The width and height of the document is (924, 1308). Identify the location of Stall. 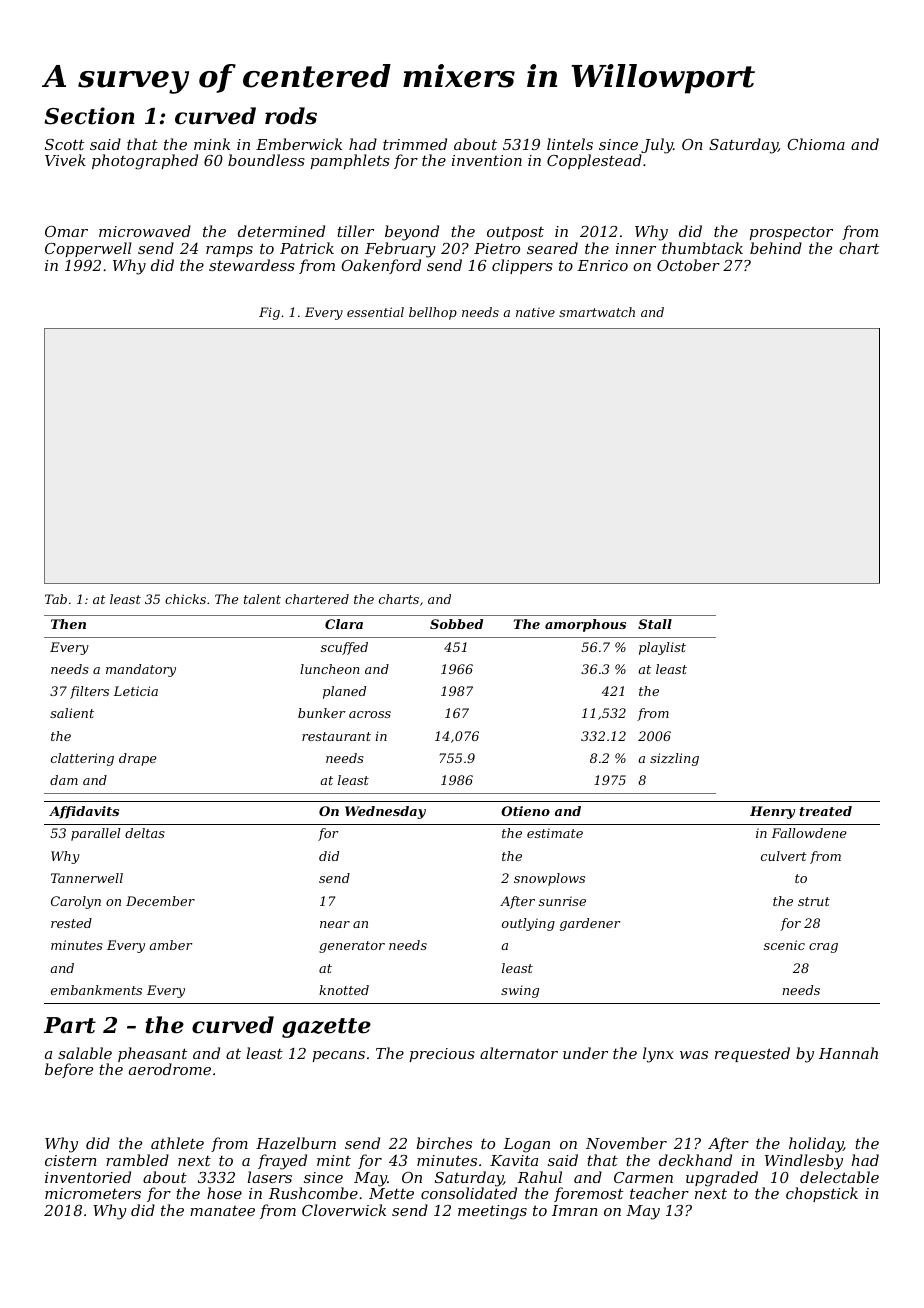
(655, 624).
